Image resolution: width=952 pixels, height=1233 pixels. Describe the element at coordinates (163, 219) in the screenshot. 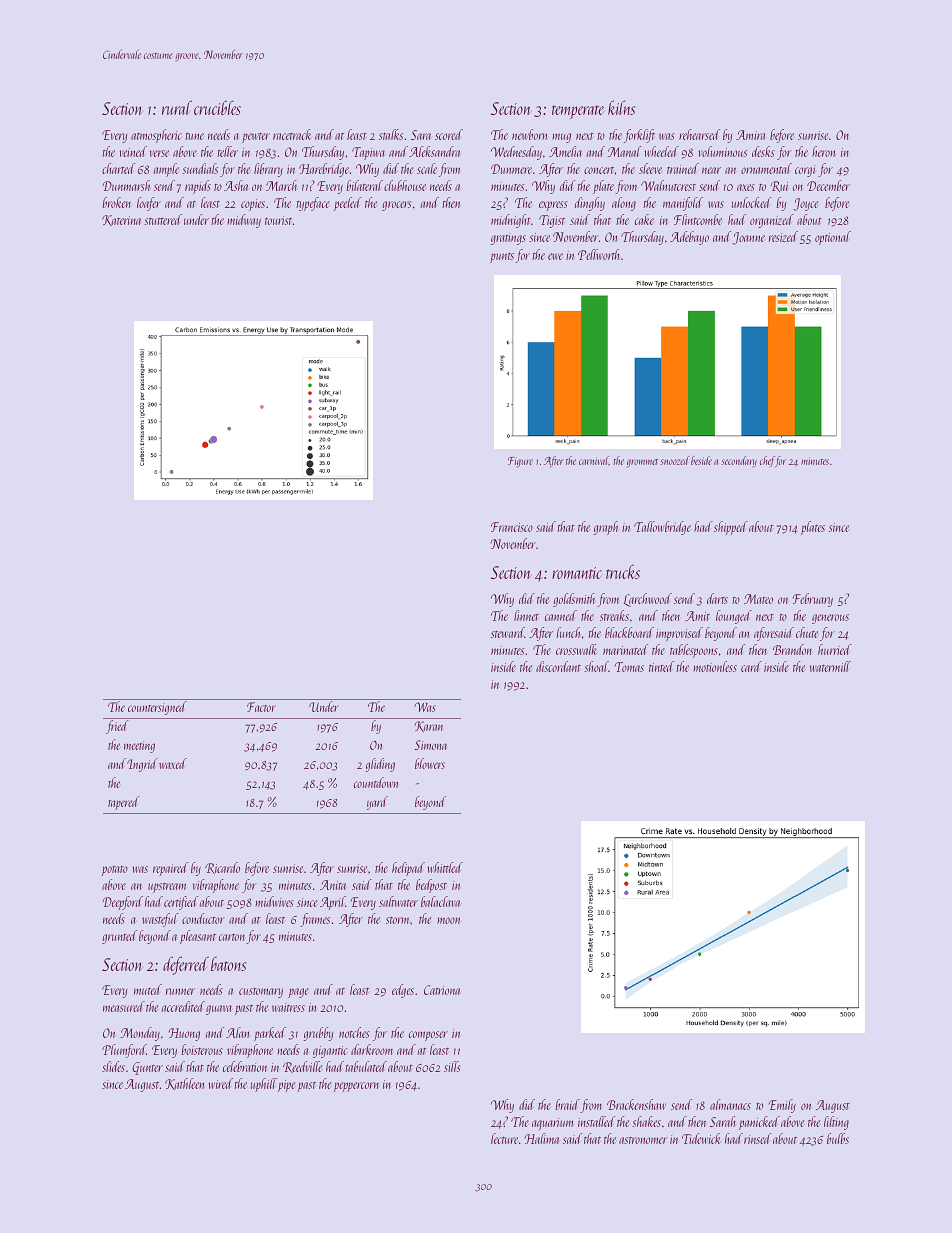

I see `stuttered` at that location.
